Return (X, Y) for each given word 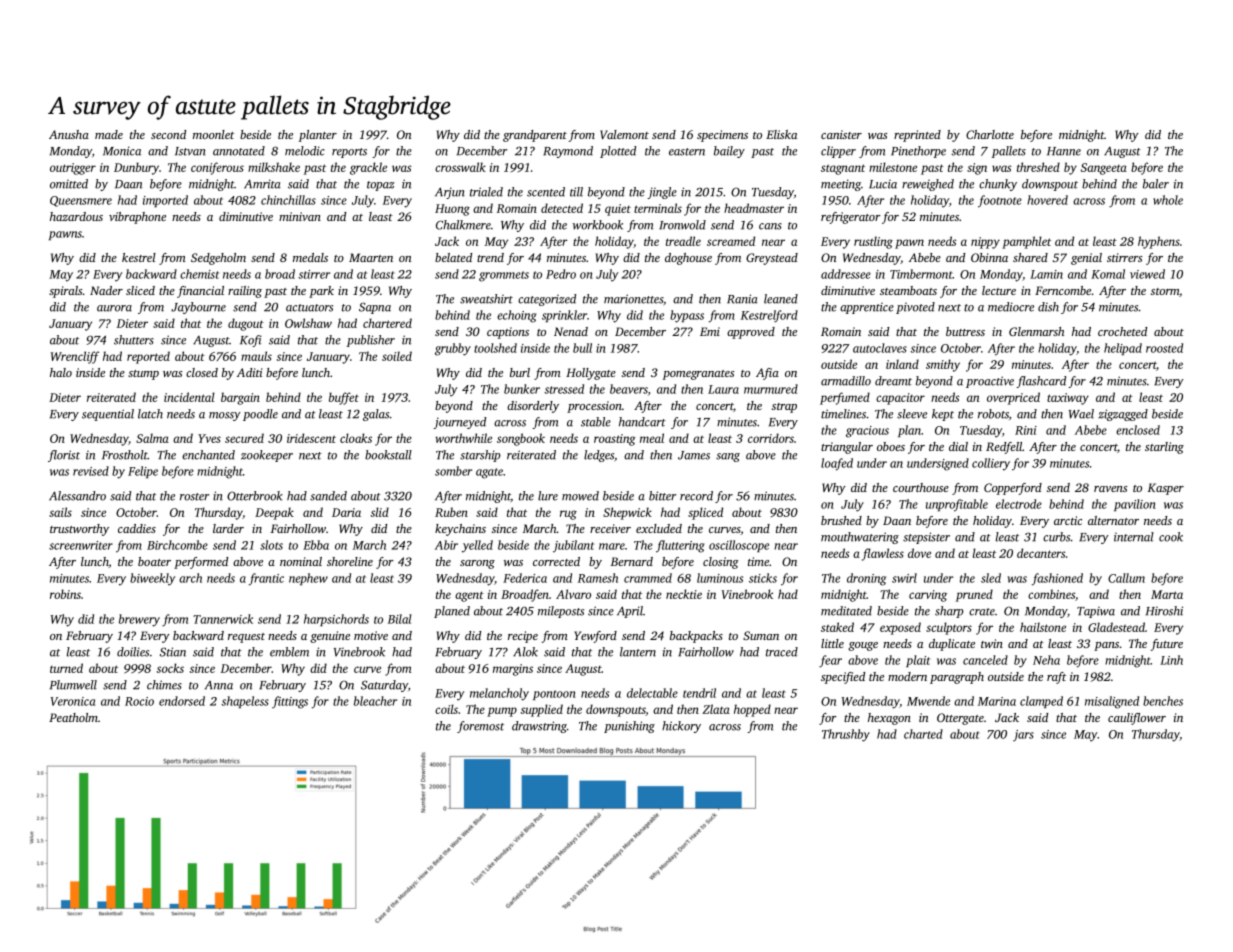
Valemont (624, 134)
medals (310, 257)
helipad (1123, 349)
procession (594, 407)
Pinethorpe (918, 152)
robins (65, 594)
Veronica (73, 701)
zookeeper (267, 456)
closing (721, 563)
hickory (681, 727)
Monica (122, 151)
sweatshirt (486, 299)
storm (1165, 292)
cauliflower (1137, 719)
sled (991, 578)
